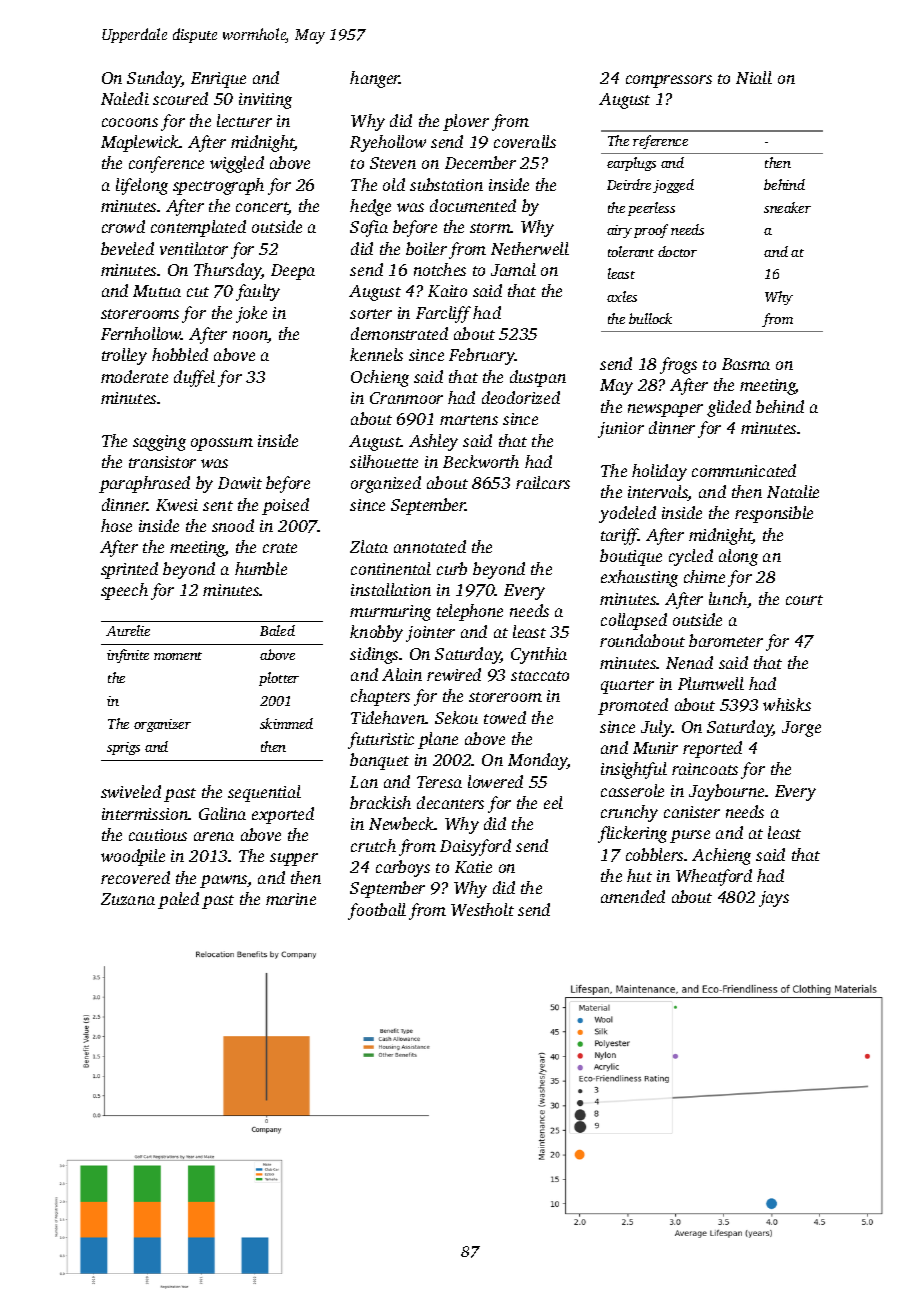  I want to click on railcars, so click(543, 482).
